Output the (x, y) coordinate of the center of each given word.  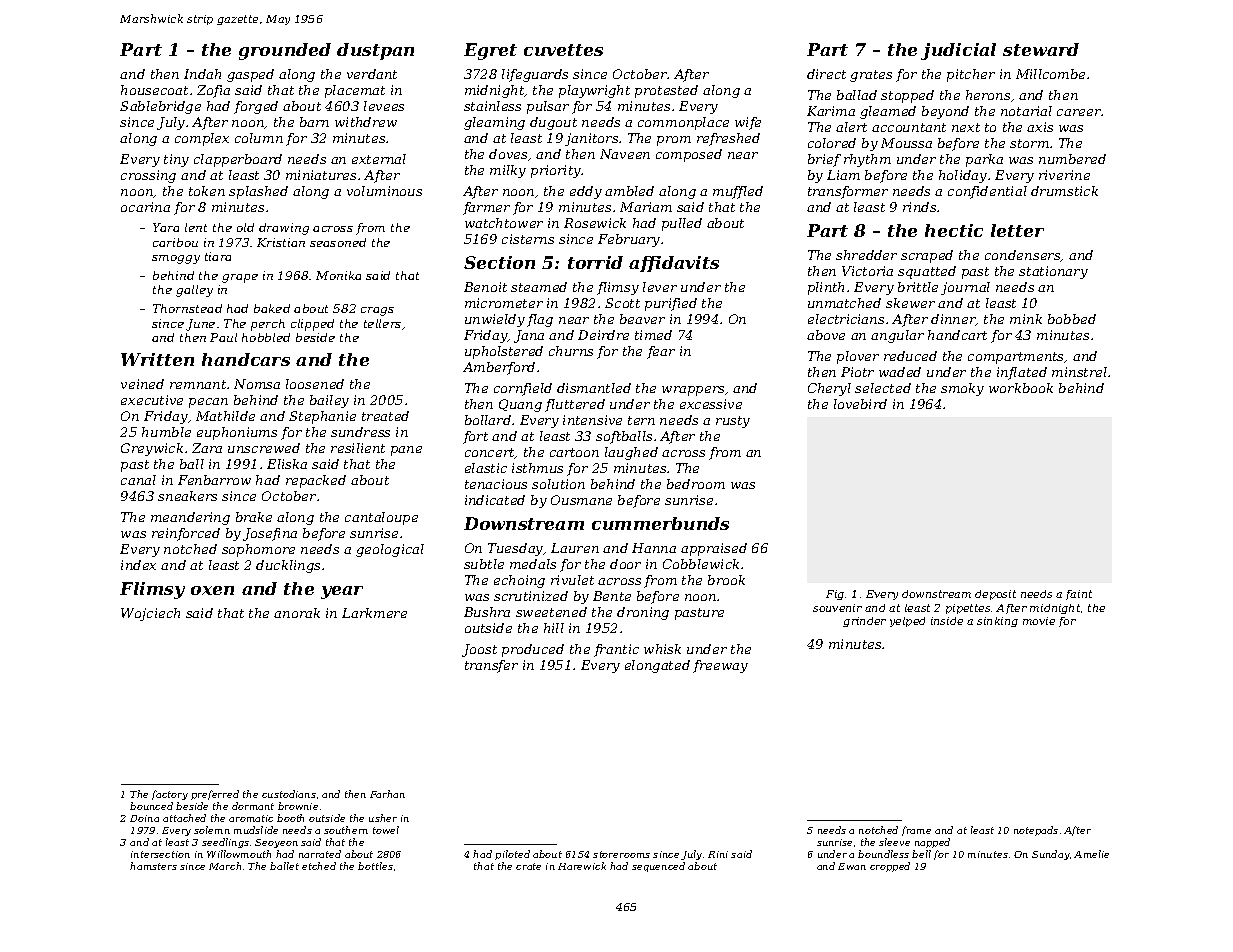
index (138, 565)
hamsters (153, 866)
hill (554, 628)
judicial (958, 51)
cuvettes (563, 50)
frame (916, 831)
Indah (202, 74)
